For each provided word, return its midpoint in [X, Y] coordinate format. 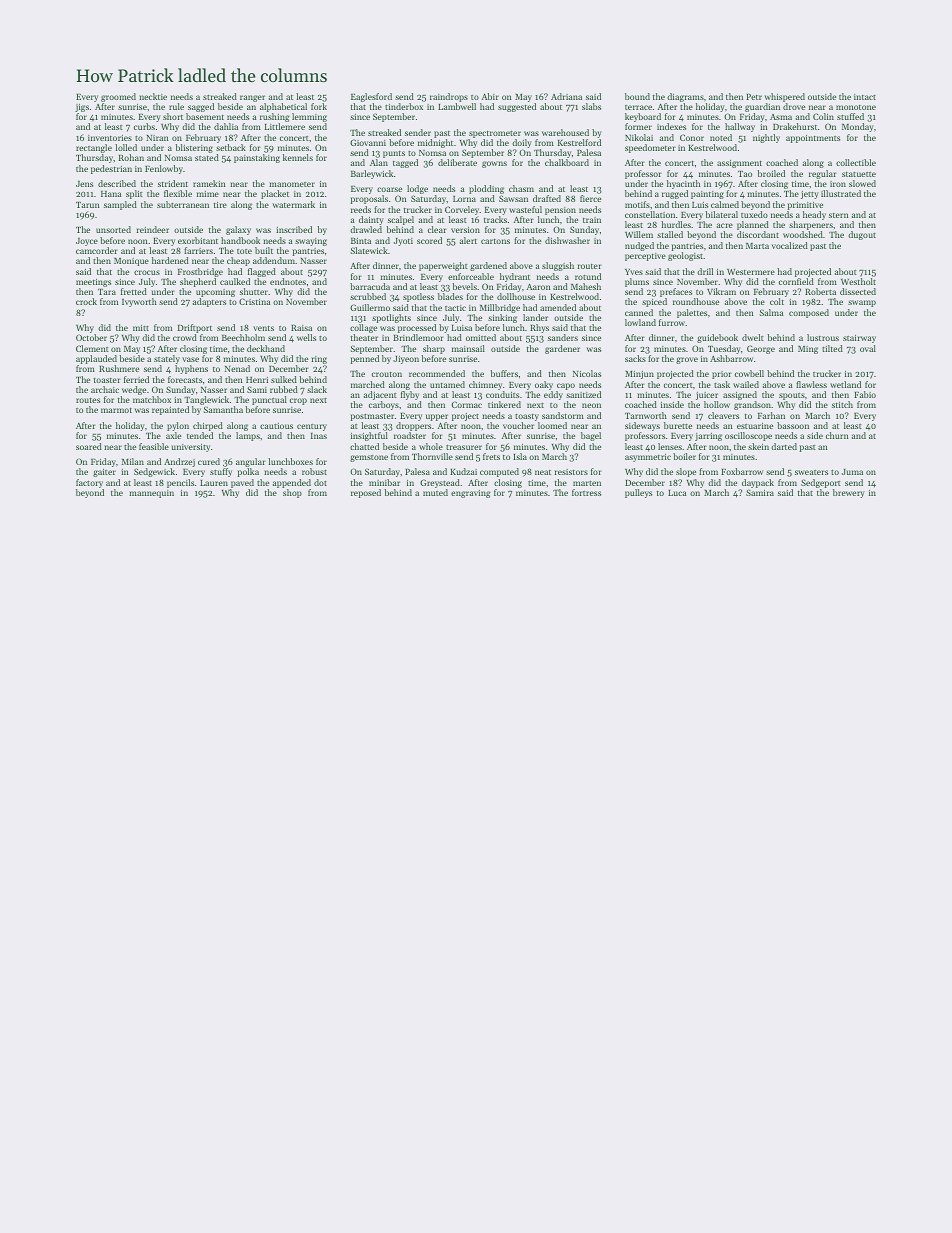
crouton [387, 374]
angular [251, 462]
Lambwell [457, 106]
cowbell [749, 373]
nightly [766, 138]
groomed [118, 97]
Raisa [301, 328]
